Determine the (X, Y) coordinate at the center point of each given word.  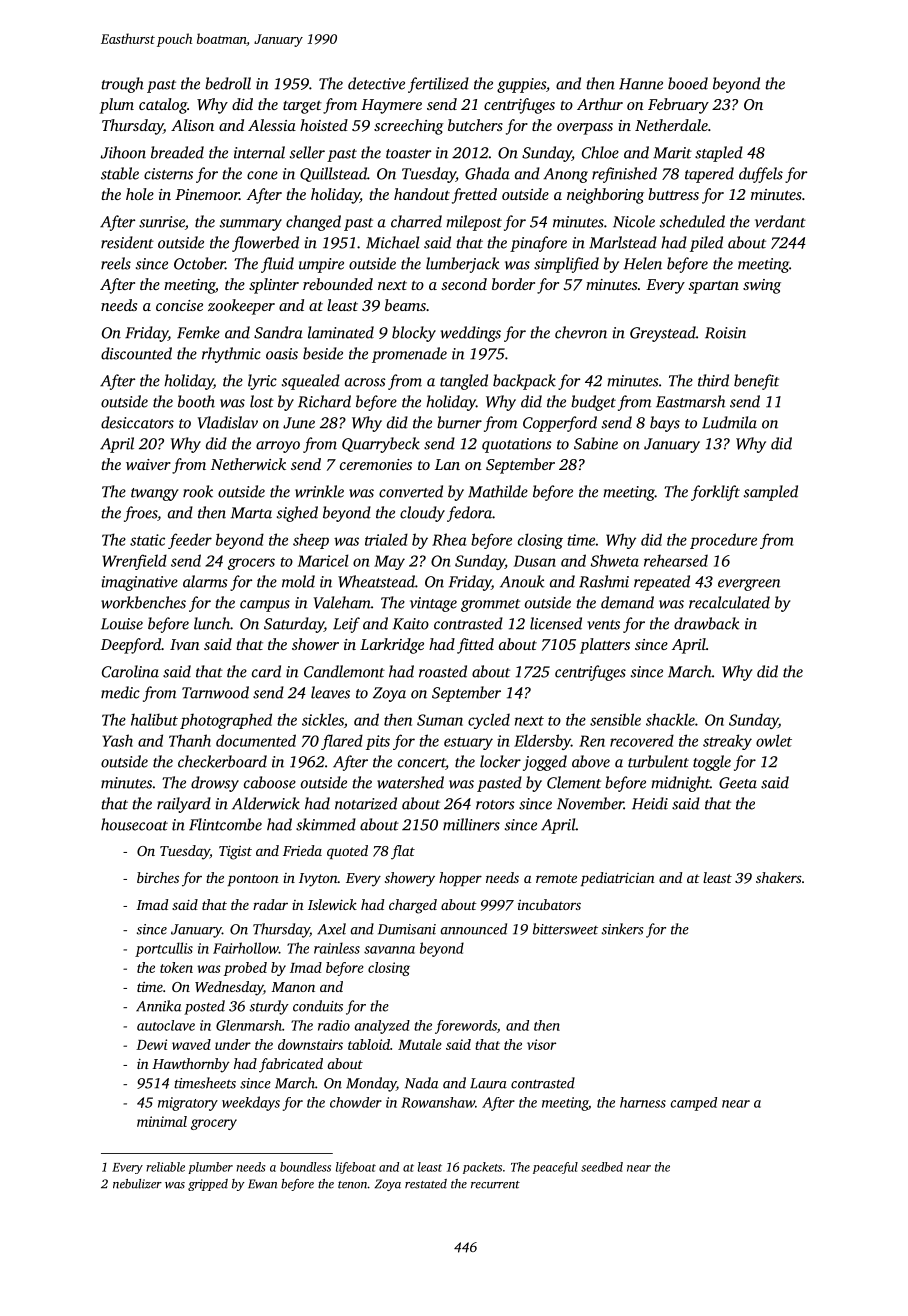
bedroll (228, 83)
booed (688, 83)
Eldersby (542, 742)
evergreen (749, 585)
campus (265, 606)
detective (376, 83)
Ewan (262, 1184)
